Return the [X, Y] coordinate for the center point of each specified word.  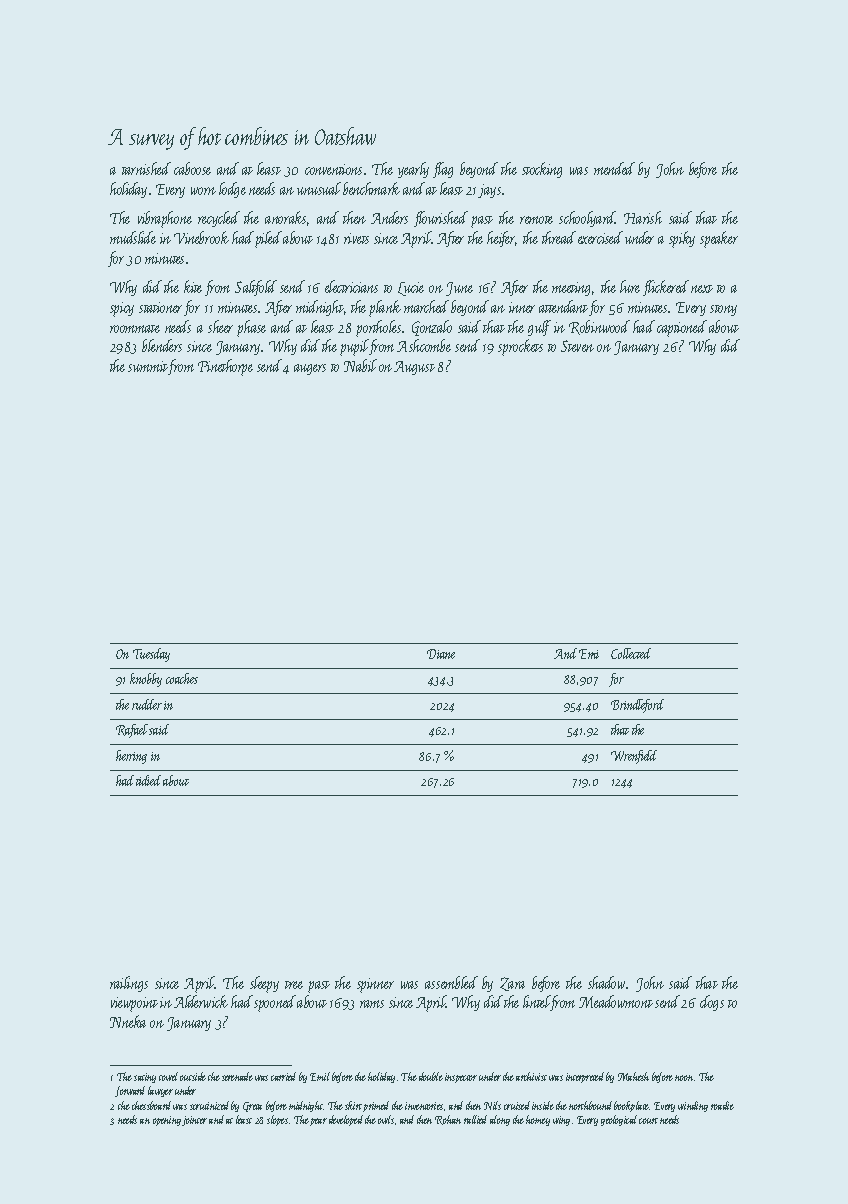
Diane [441, 654]
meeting [571, 289]
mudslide [133, 237]
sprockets [520, 347]
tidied [148, 780]
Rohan [448, 1120]
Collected [631, 653]
